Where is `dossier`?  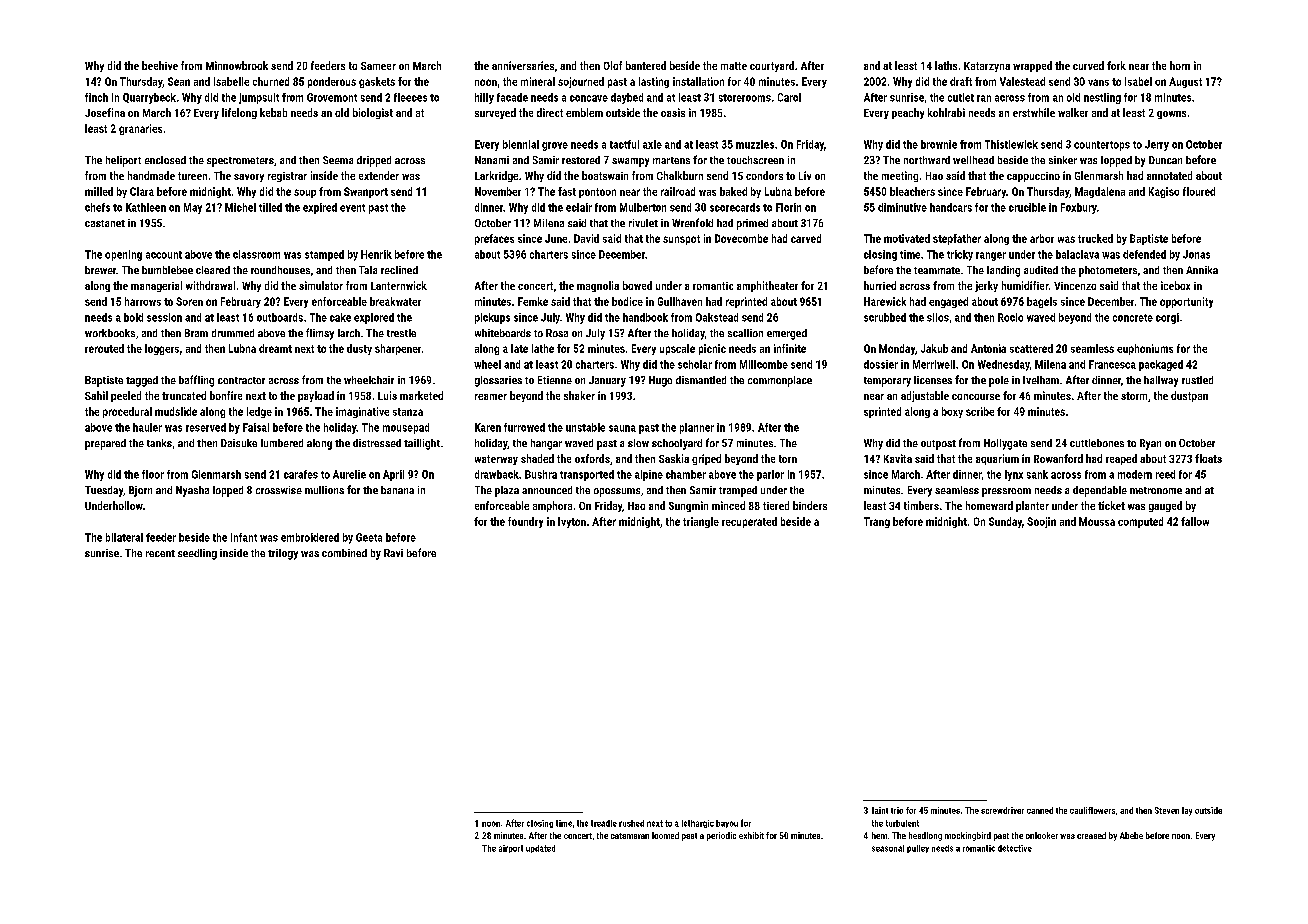
dossier is located at coordinates (881, 364).
